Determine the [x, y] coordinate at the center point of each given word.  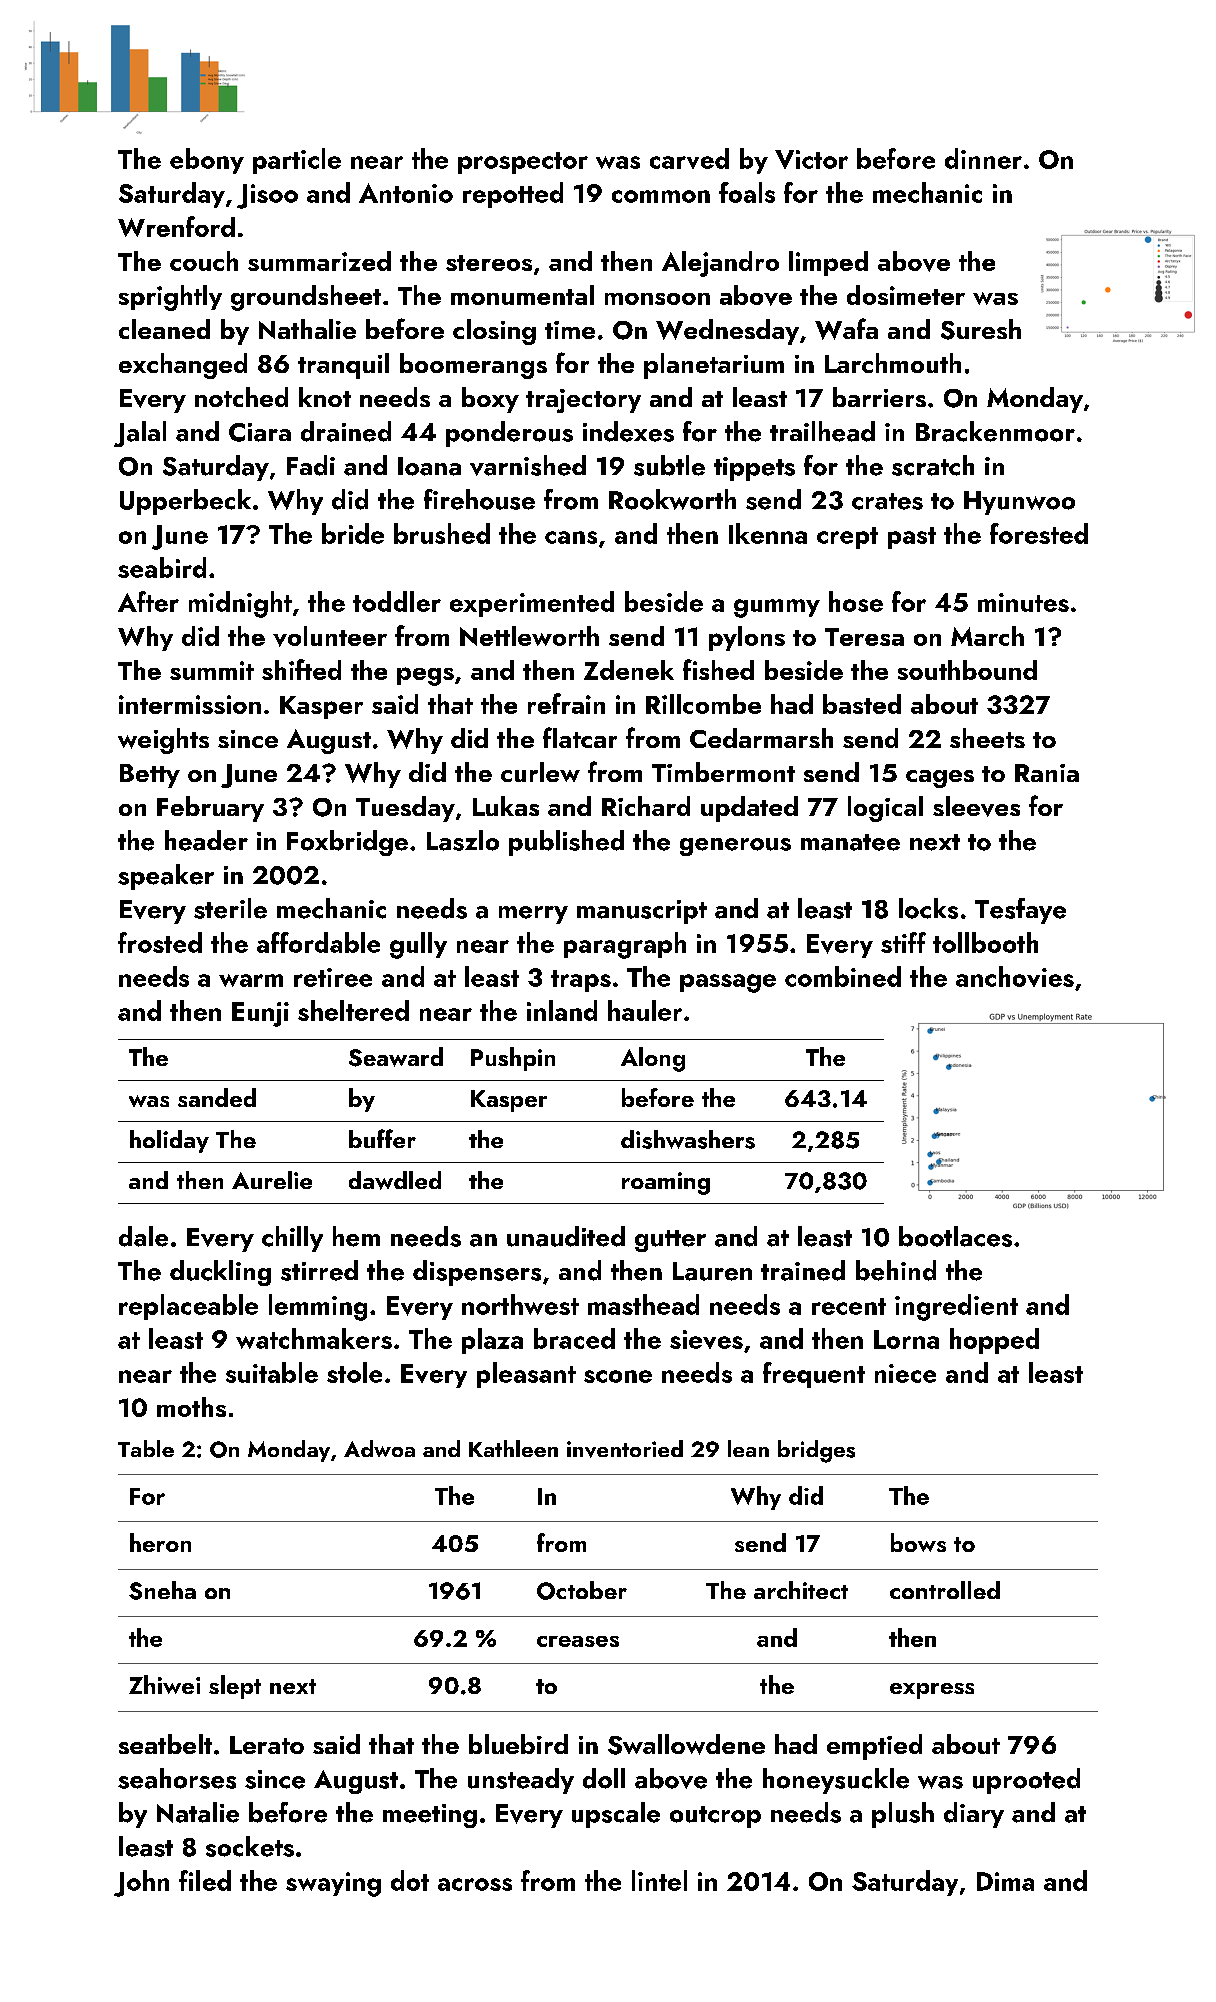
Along [653, 1059]
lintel [659, 1880]
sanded [217, 1097]
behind [896, 1270]
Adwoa [379, 1448]
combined [843, 976]
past [912, 538]
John [141, 1883]
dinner [983, 158]
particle [297, 161]
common [661, 196]
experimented [532, 604]
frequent [814, 1375]
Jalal [140, 434]
